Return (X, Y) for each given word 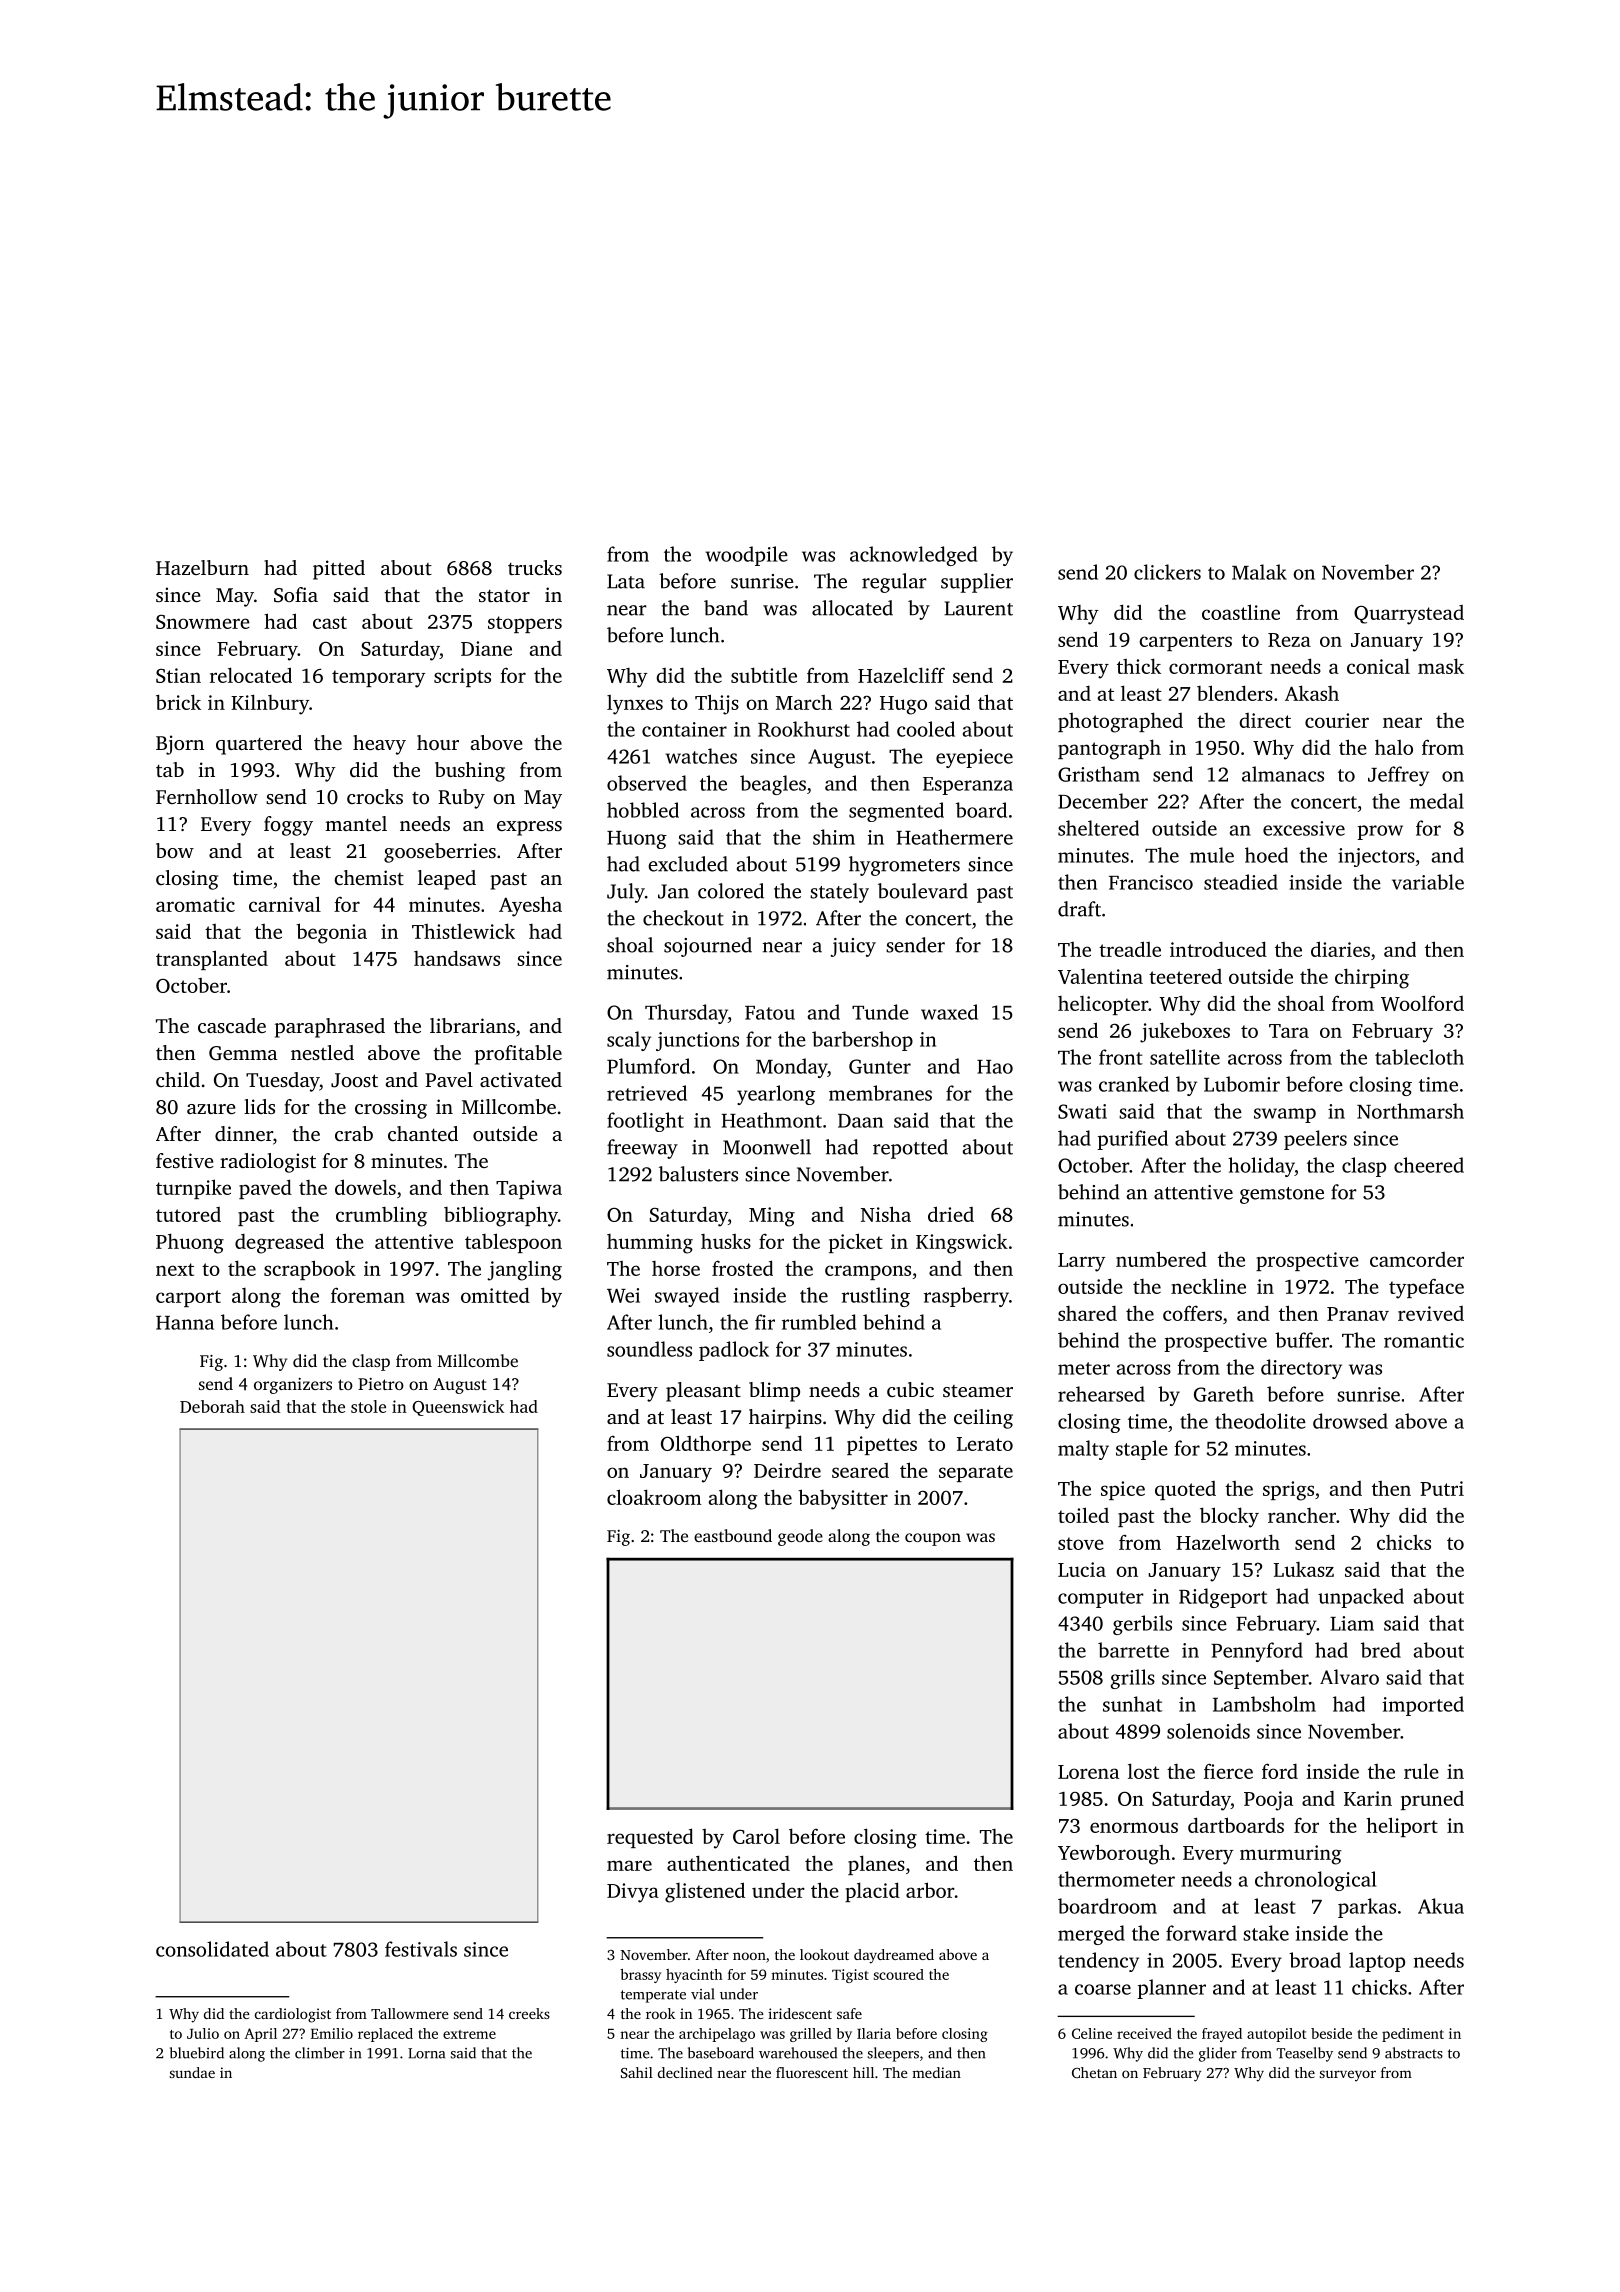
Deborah (212, 1406)
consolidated (212, 1949)
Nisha (886, 1214)
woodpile (746, 556)
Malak (1259, 572)
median (936, 2072)
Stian (178, 675)
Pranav (1358, 1314)
